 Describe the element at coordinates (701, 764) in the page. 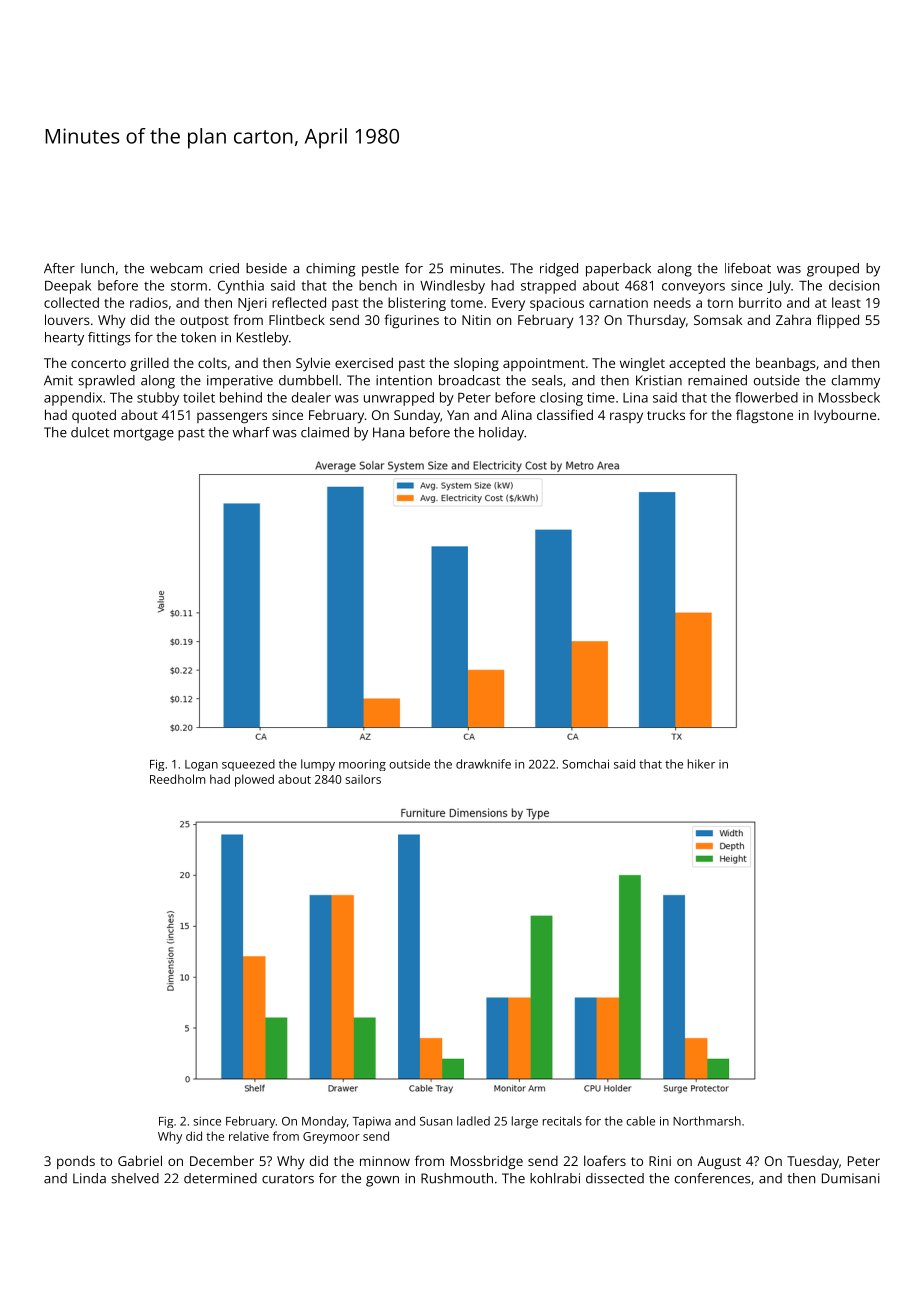

I see `hiker` at that location.
